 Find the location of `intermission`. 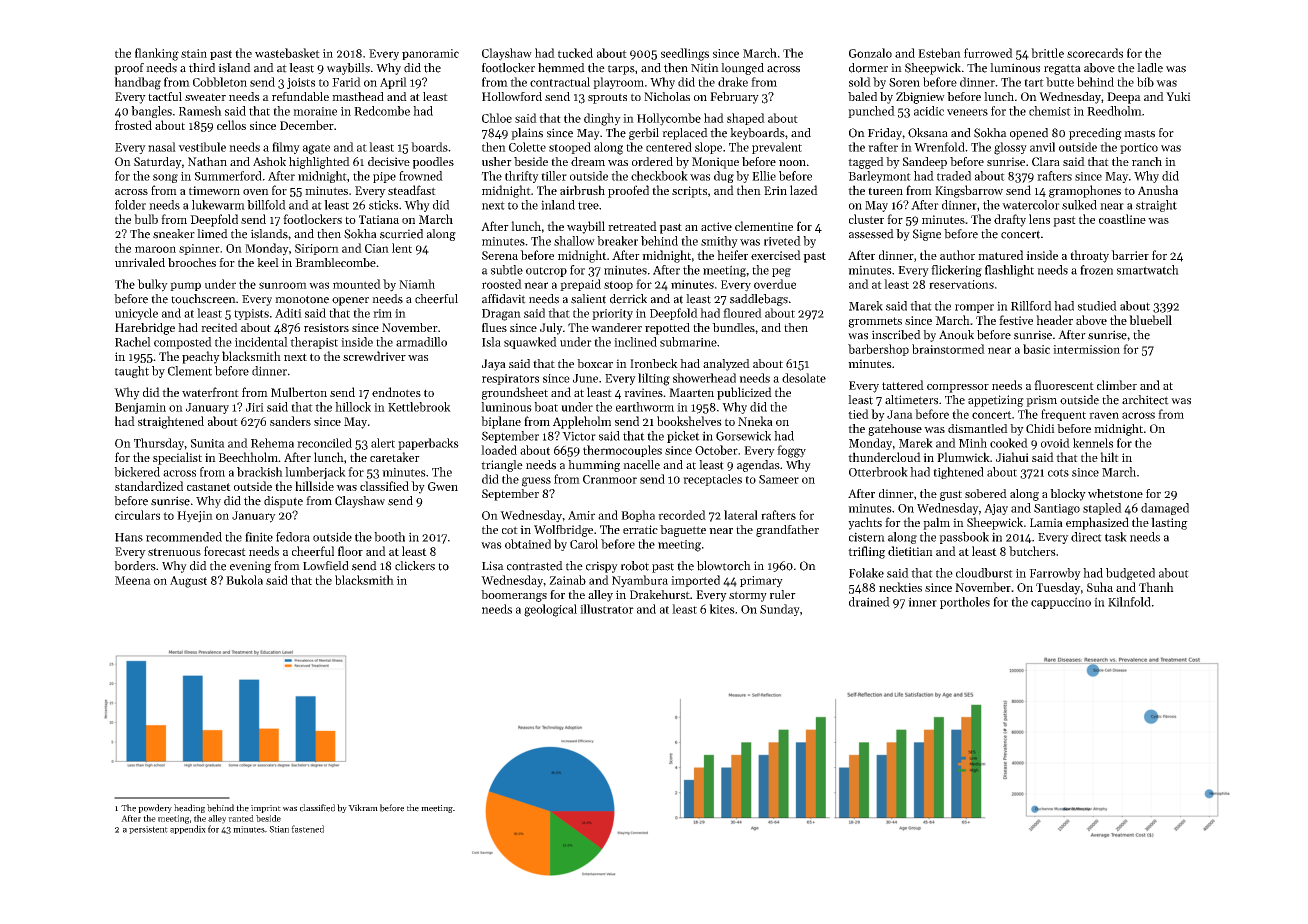

intermission is located at coordinates (1086, 349).
